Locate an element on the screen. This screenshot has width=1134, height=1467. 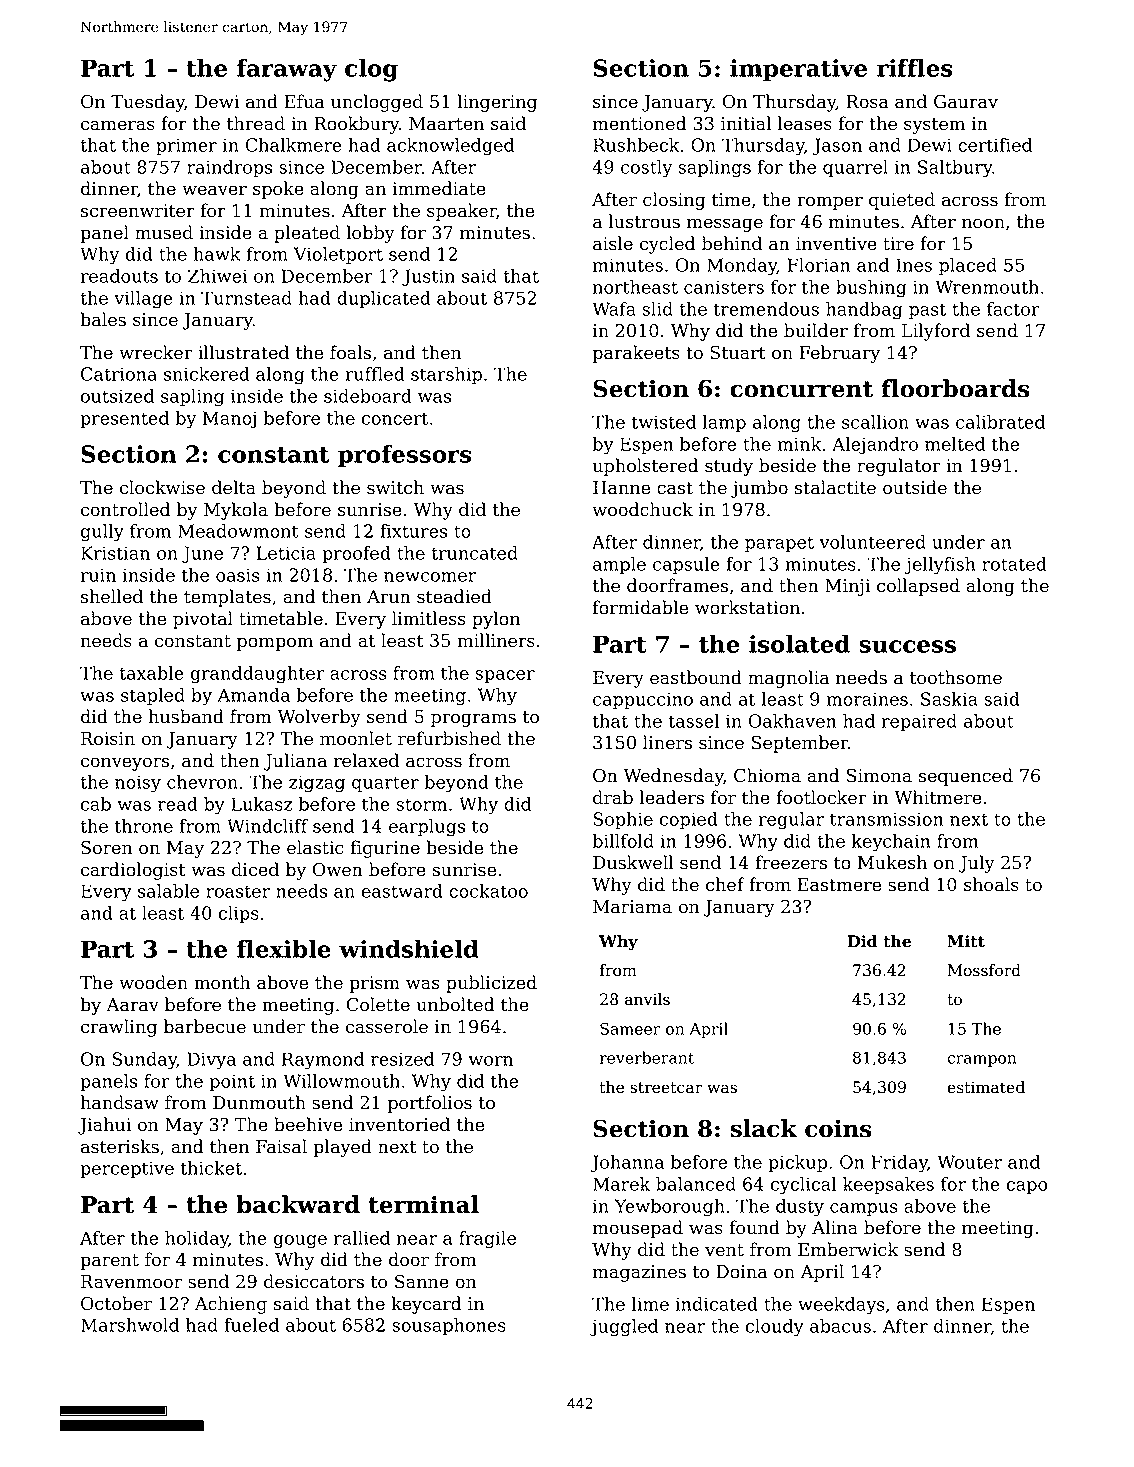
shoals is located at coordinates (991, 884).
